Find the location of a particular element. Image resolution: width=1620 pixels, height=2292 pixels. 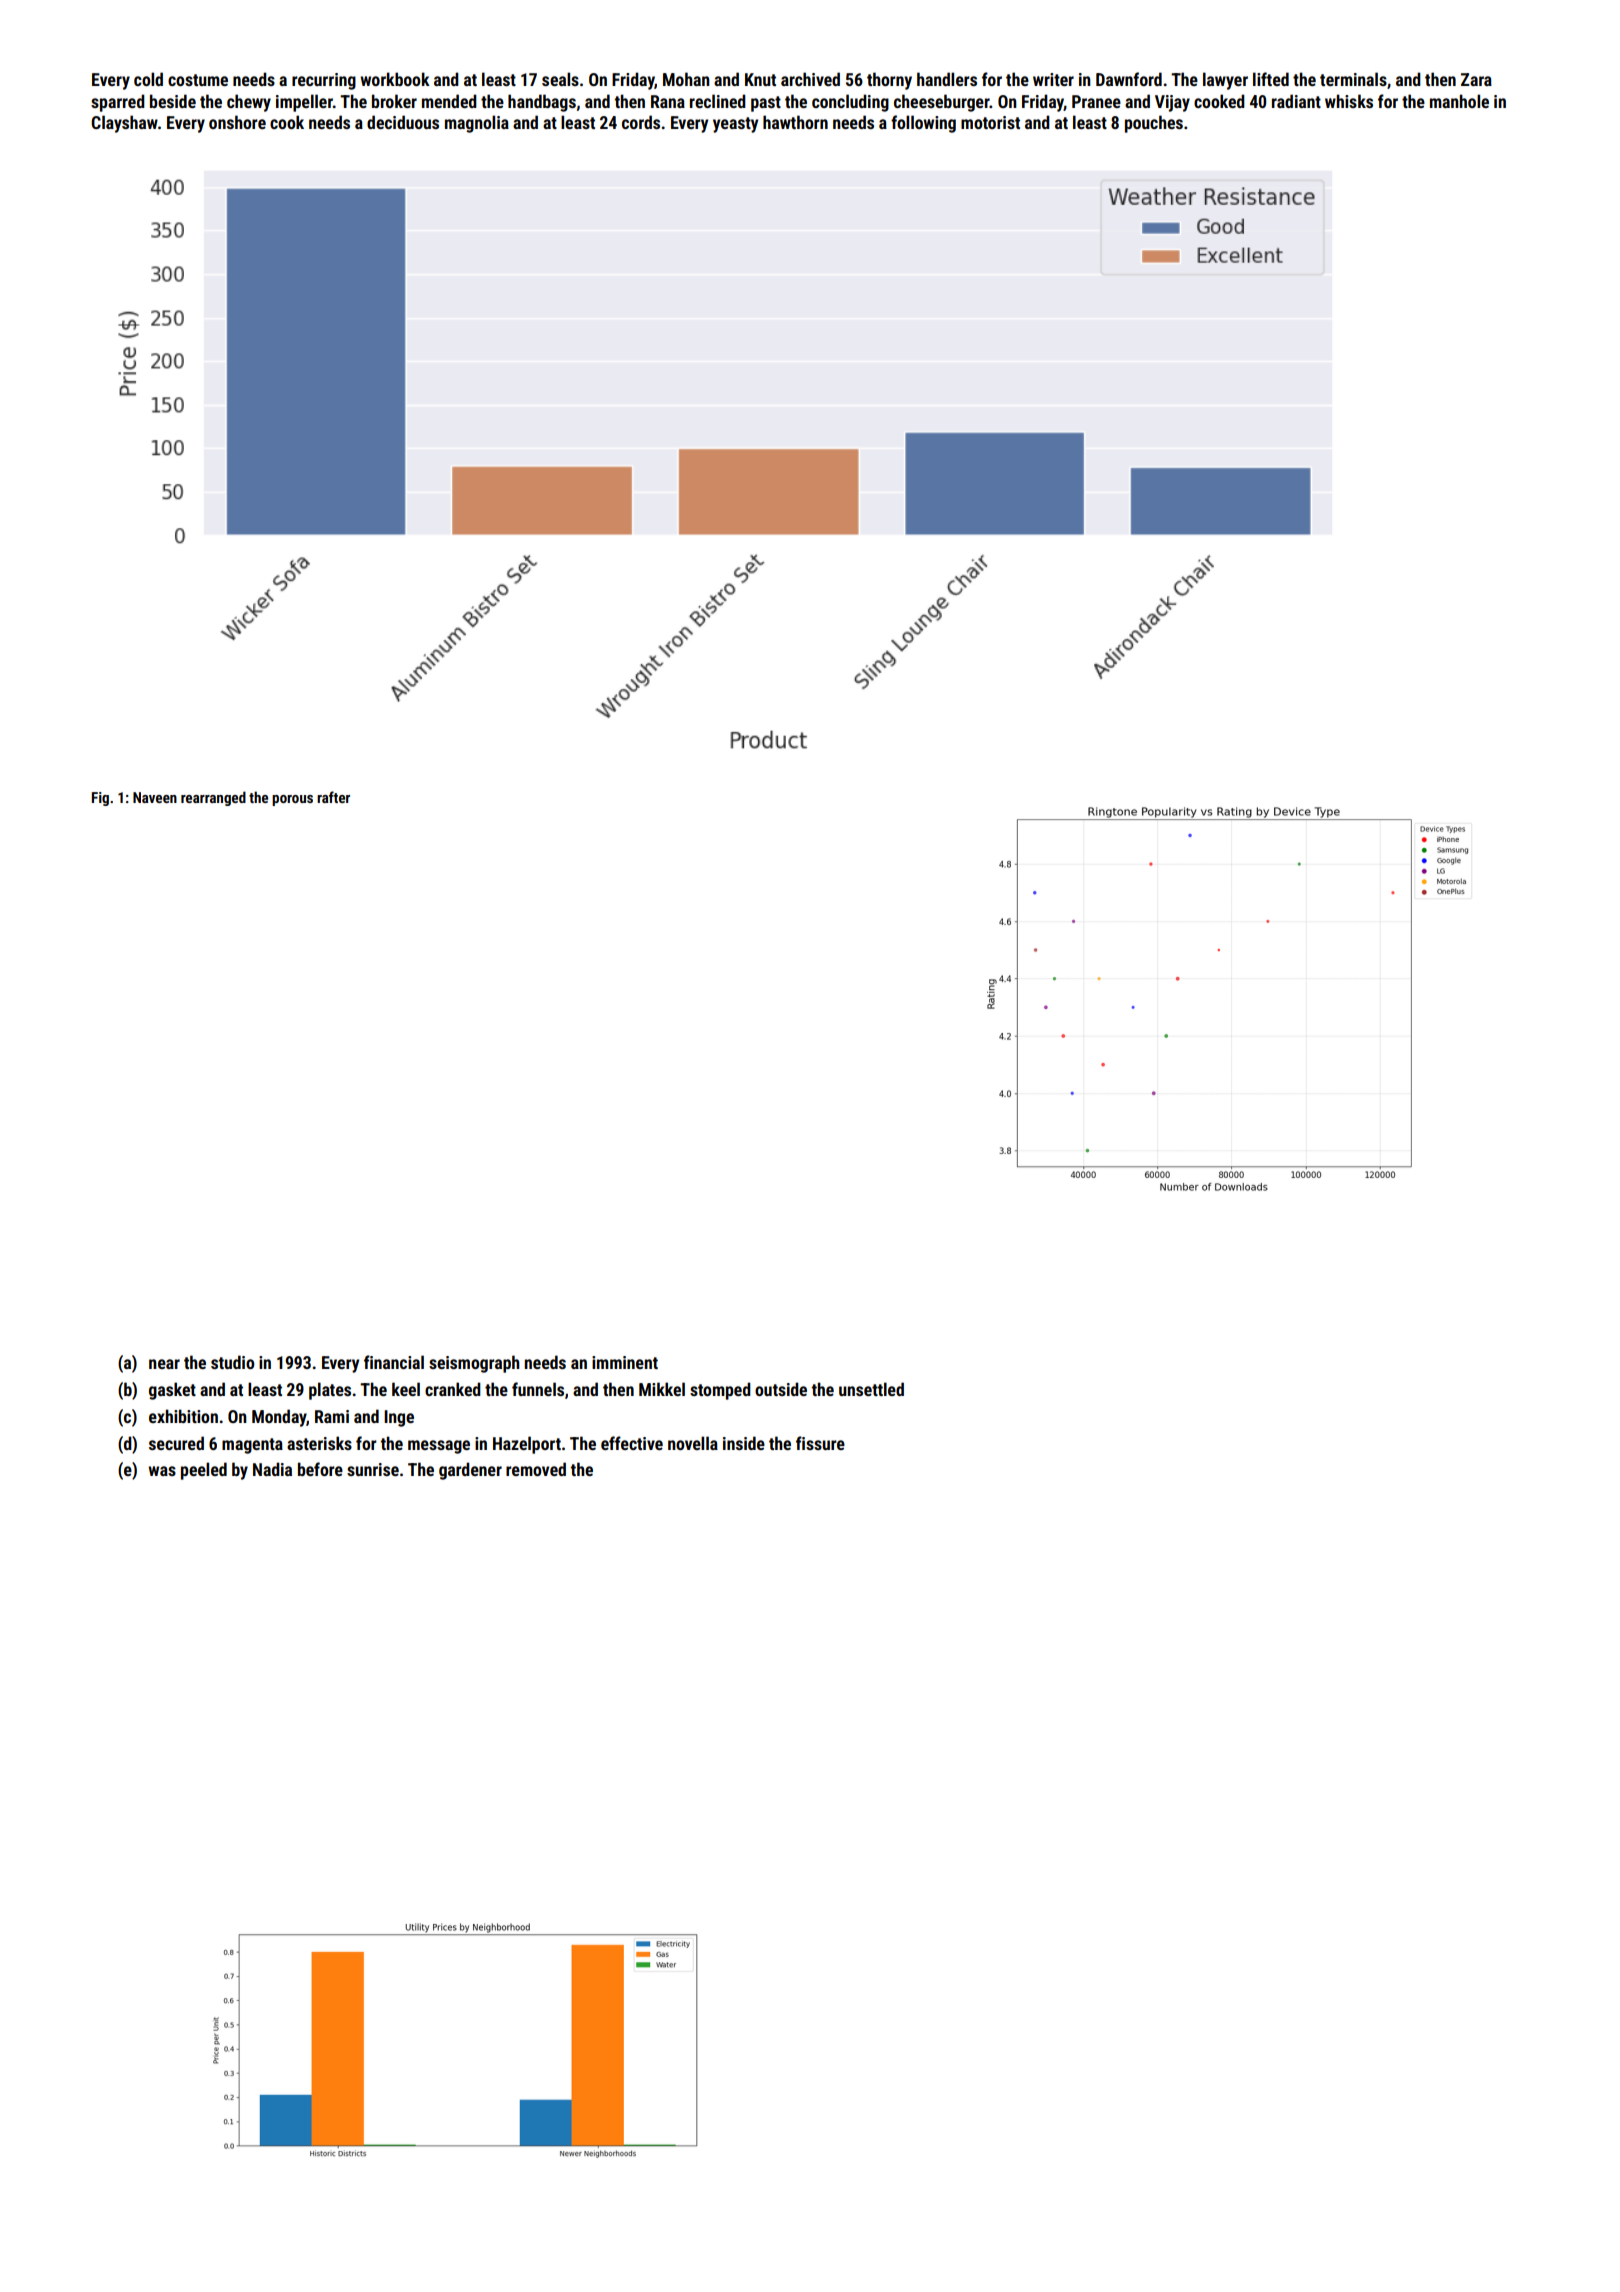

cords is located at coordinates (641, 122).
